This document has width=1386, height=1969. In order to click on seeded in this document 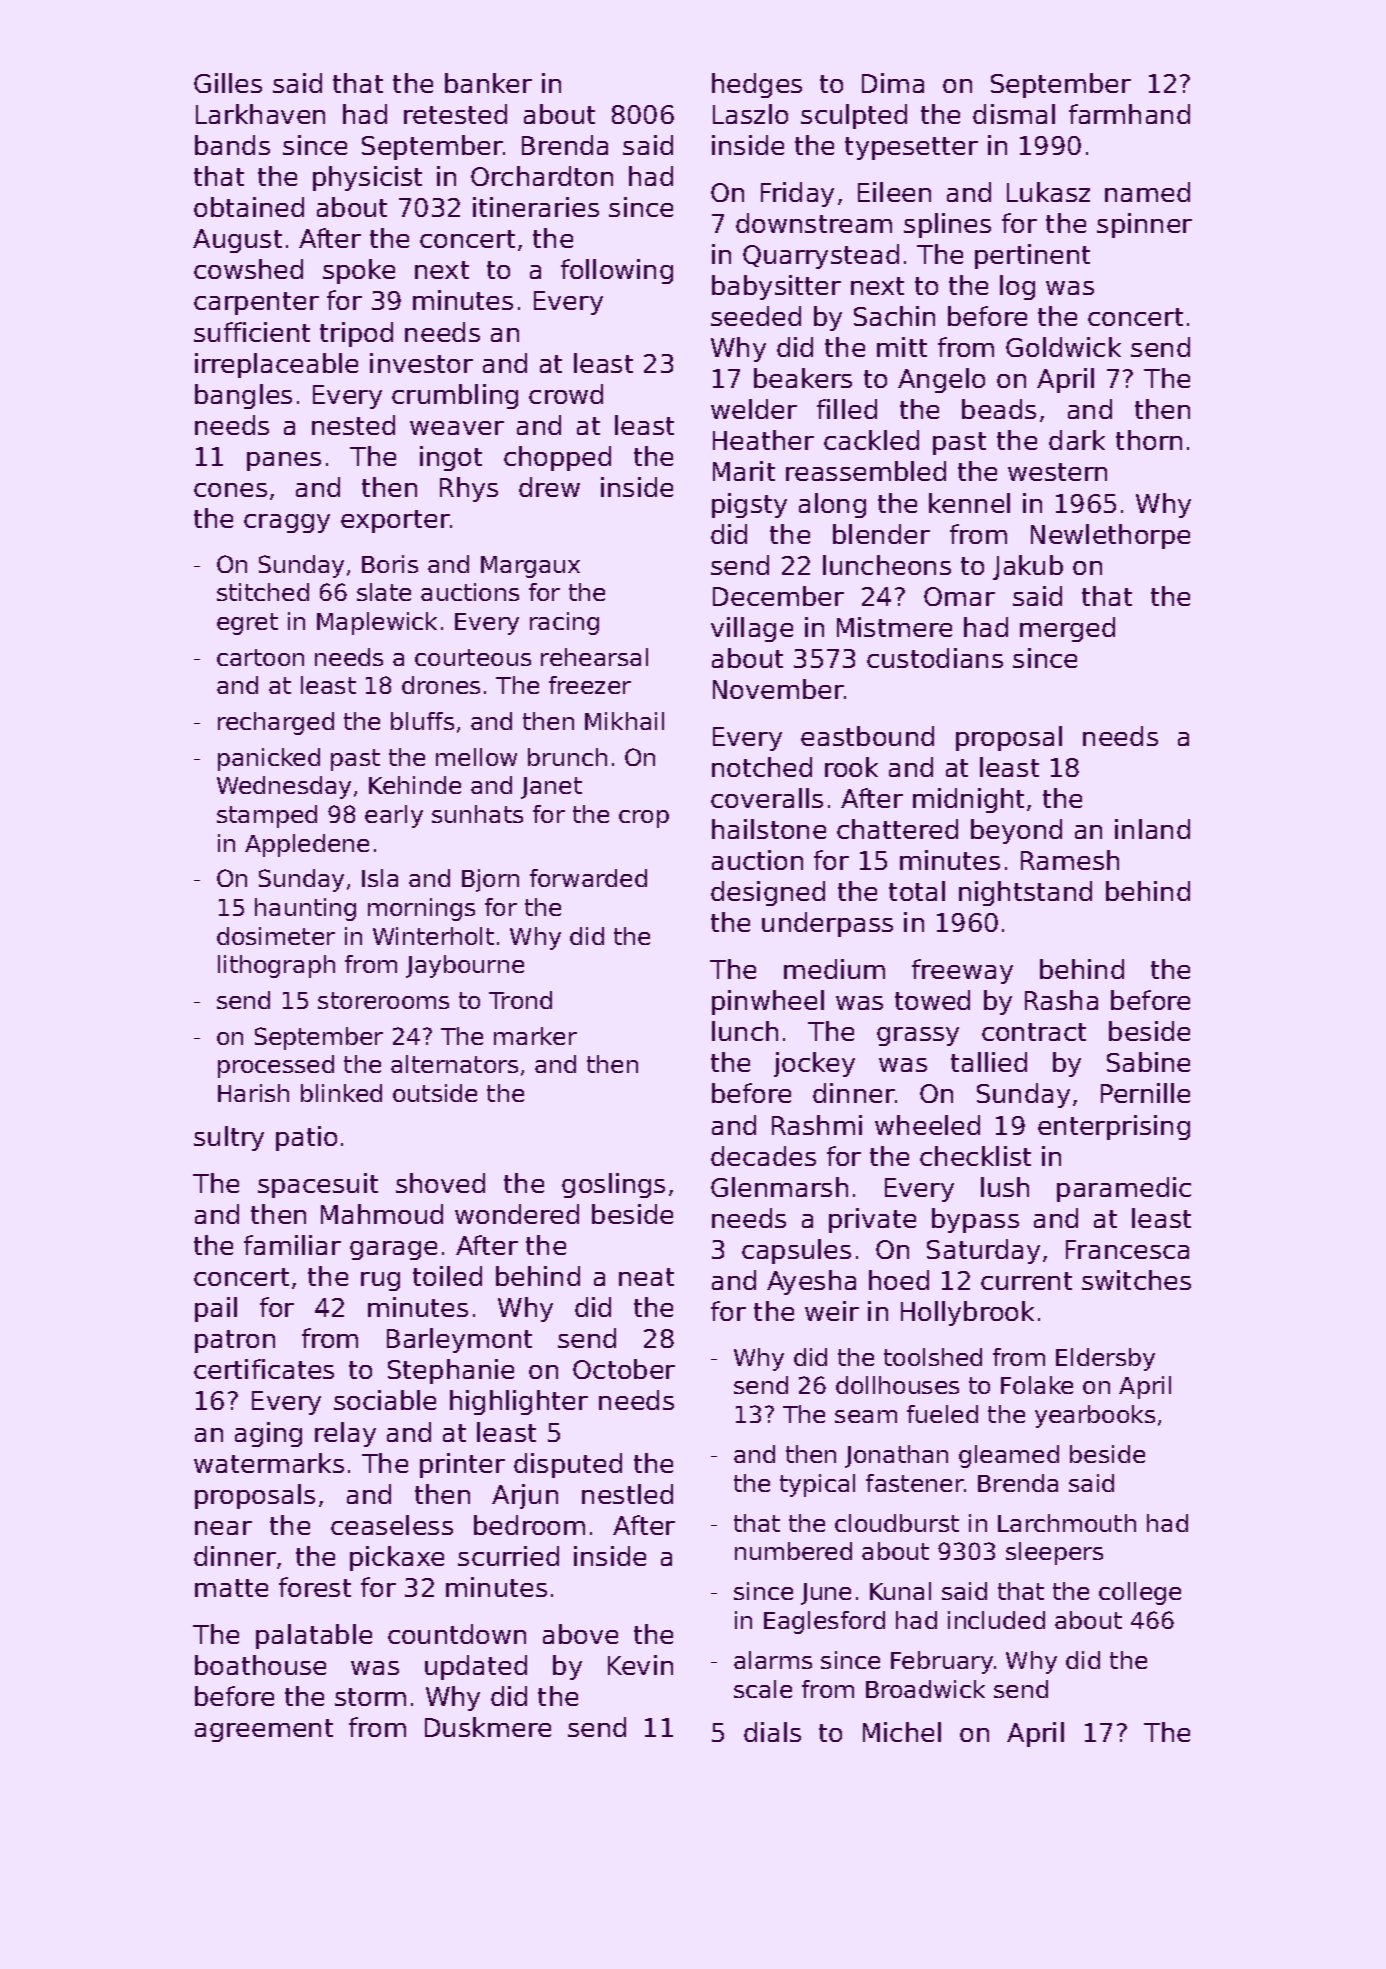, I will do `click(756, 316)`.
